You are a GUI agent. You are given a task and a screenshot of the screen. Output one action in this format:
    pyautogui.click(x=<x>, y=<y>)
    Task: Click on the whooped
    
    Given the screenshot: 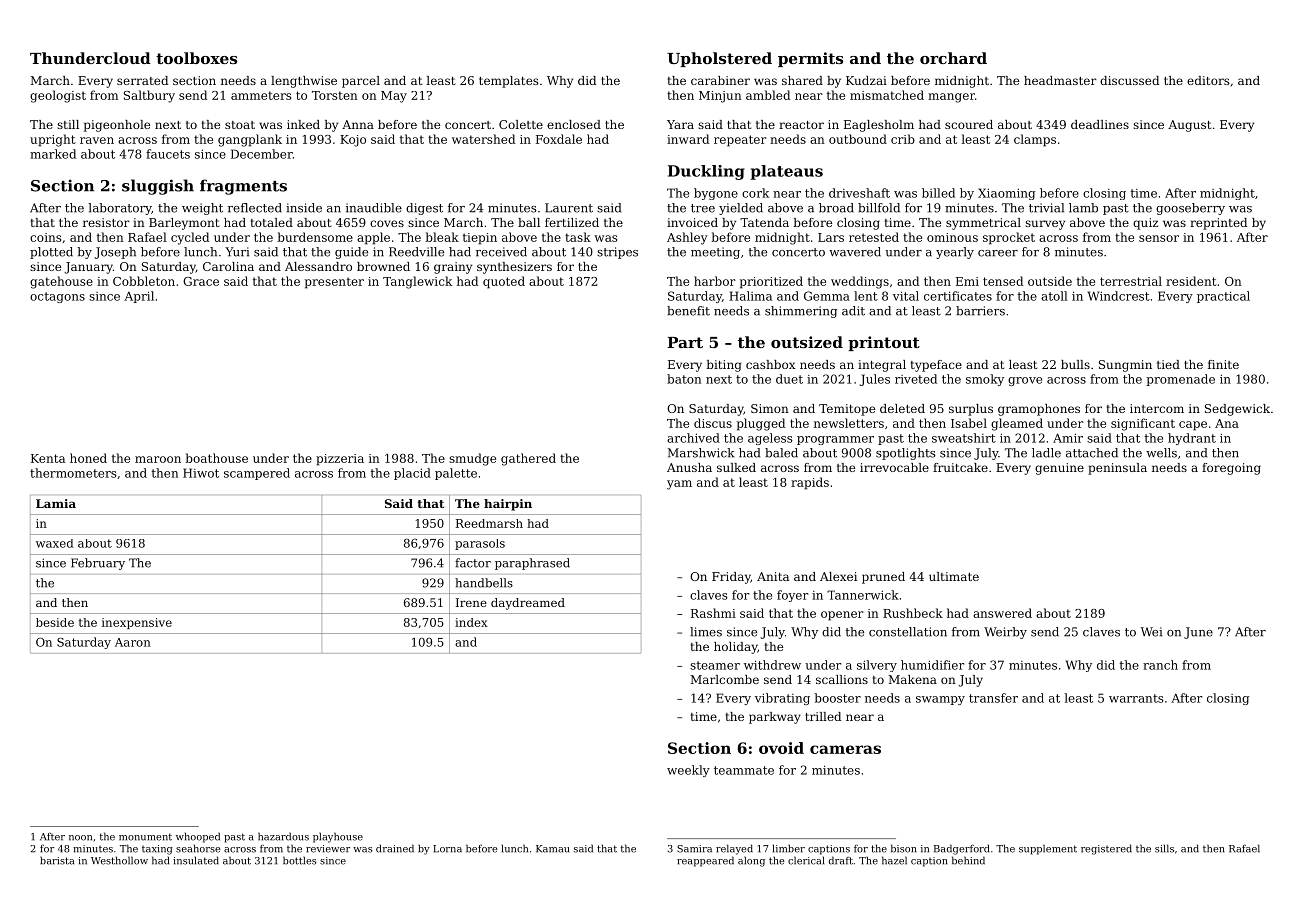 What is the action you would take?
    pyautogui.click(x=198, y=837)
